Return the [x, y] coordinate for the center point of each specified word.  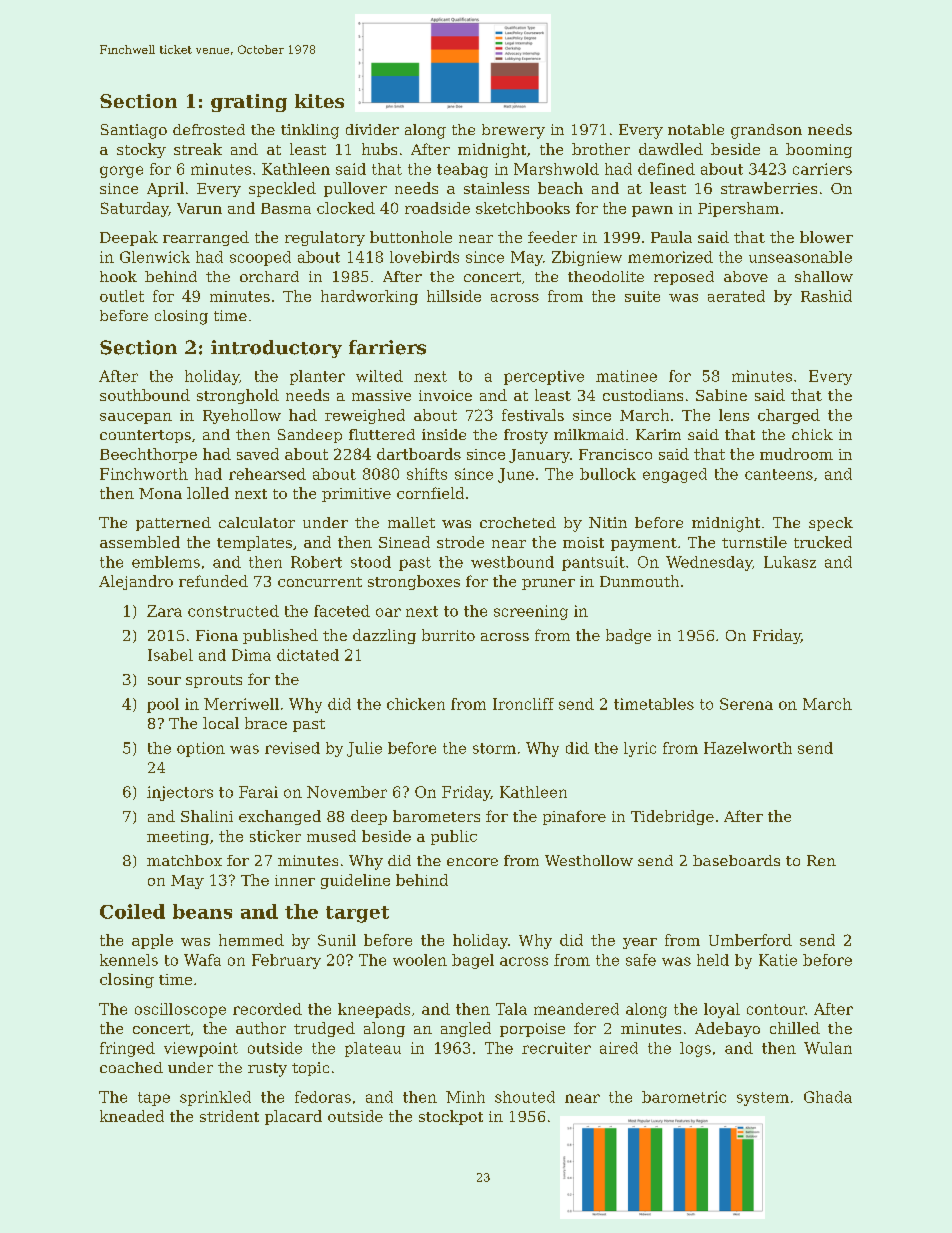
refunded [213, 581]
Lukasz [790, 562]
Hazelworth [748, 748]
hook [118, 276]
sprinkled [215, 1098]
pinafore [574, 817]
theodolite [606, 276]
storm [494, 748]
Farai [258, 792]
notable [696, 129]
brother [601, 149]
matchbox [184, 860]
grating [249, 103]
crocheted [518, 522]
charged [789, 416]
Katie [778, 960]
